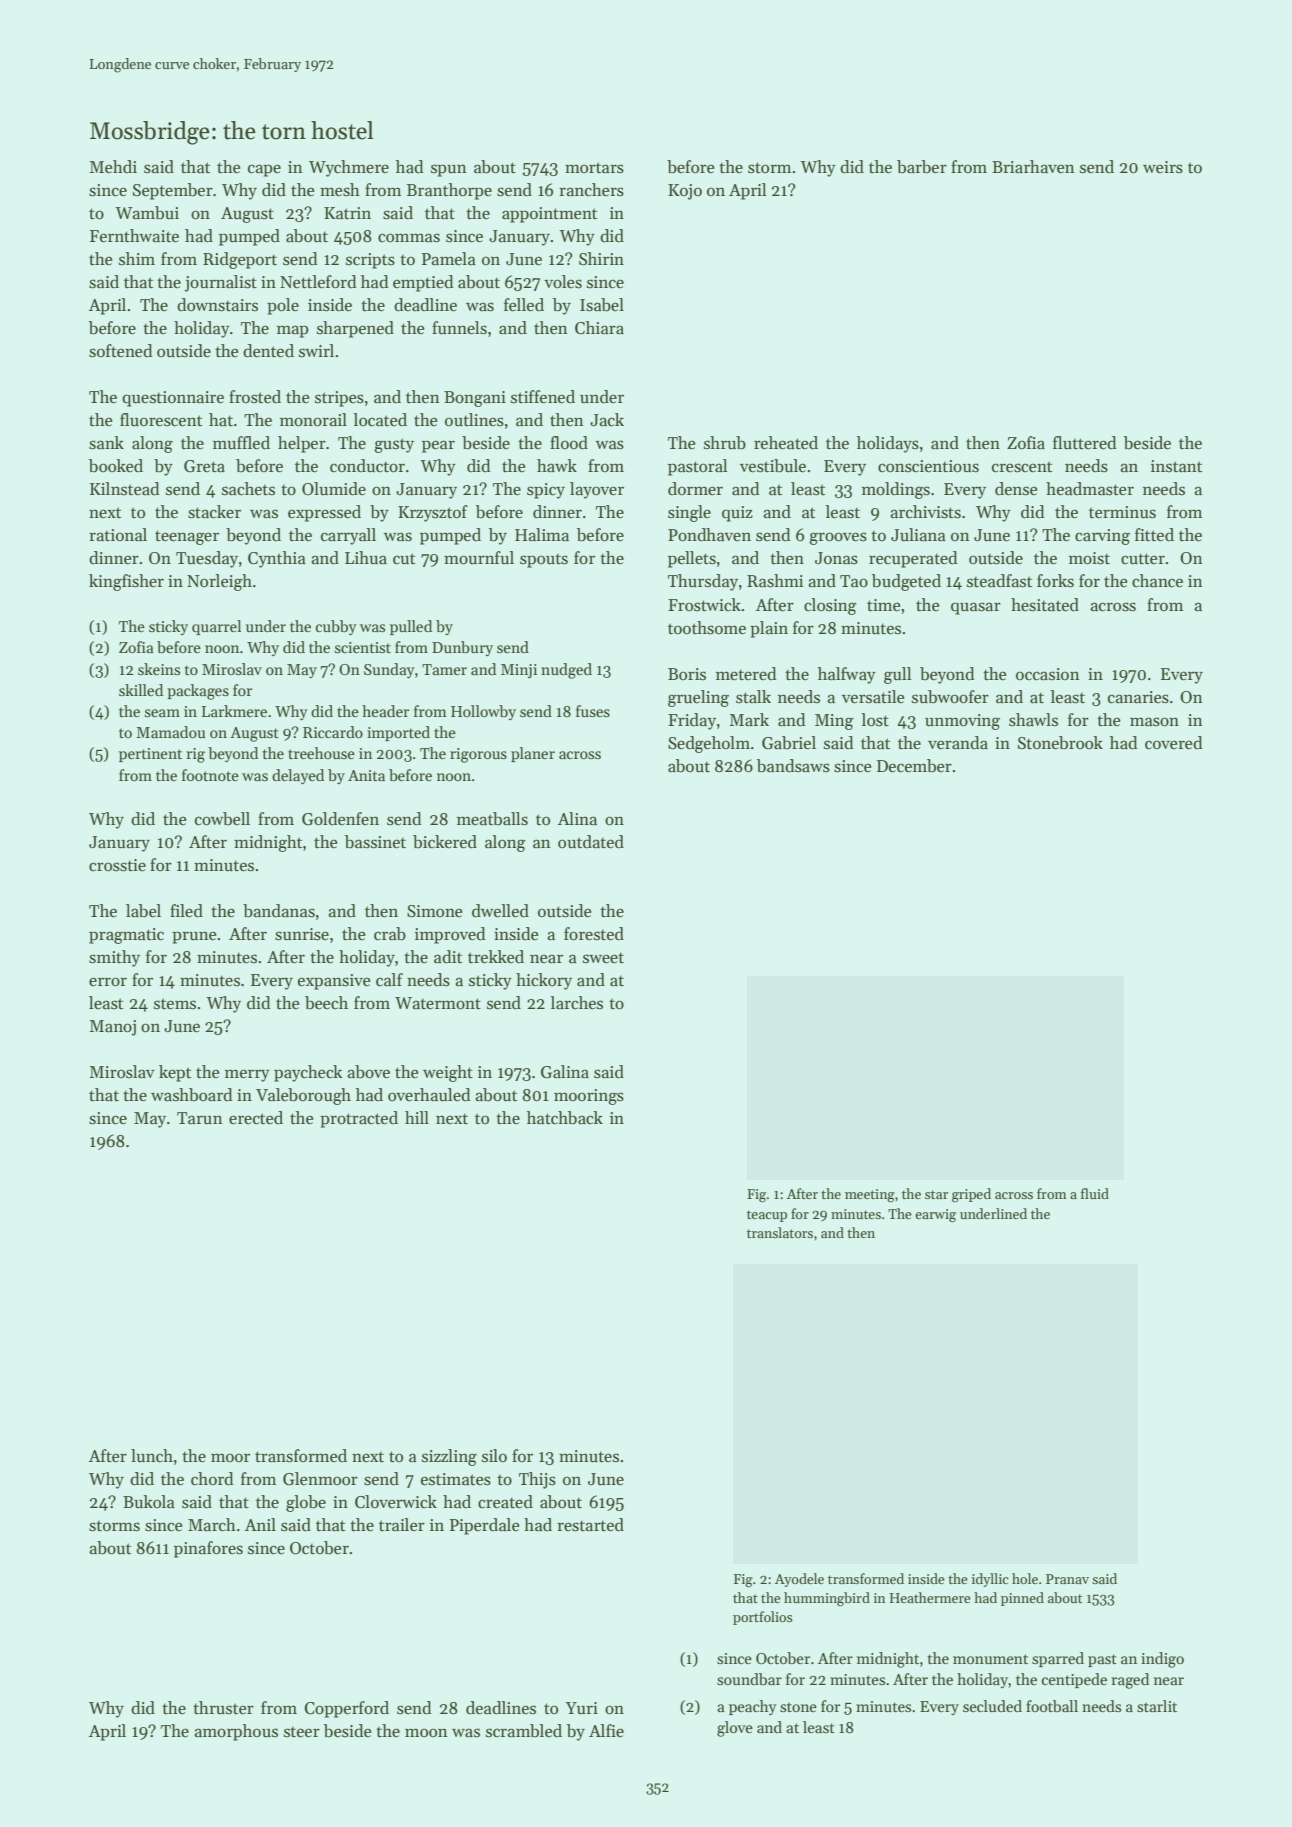 Image resolution: width=1292 pixels, height=1827 pixels. What do you see at coordinates (494, 1456) in the document?
I see `silo` at bounding box center [494, 1456].
